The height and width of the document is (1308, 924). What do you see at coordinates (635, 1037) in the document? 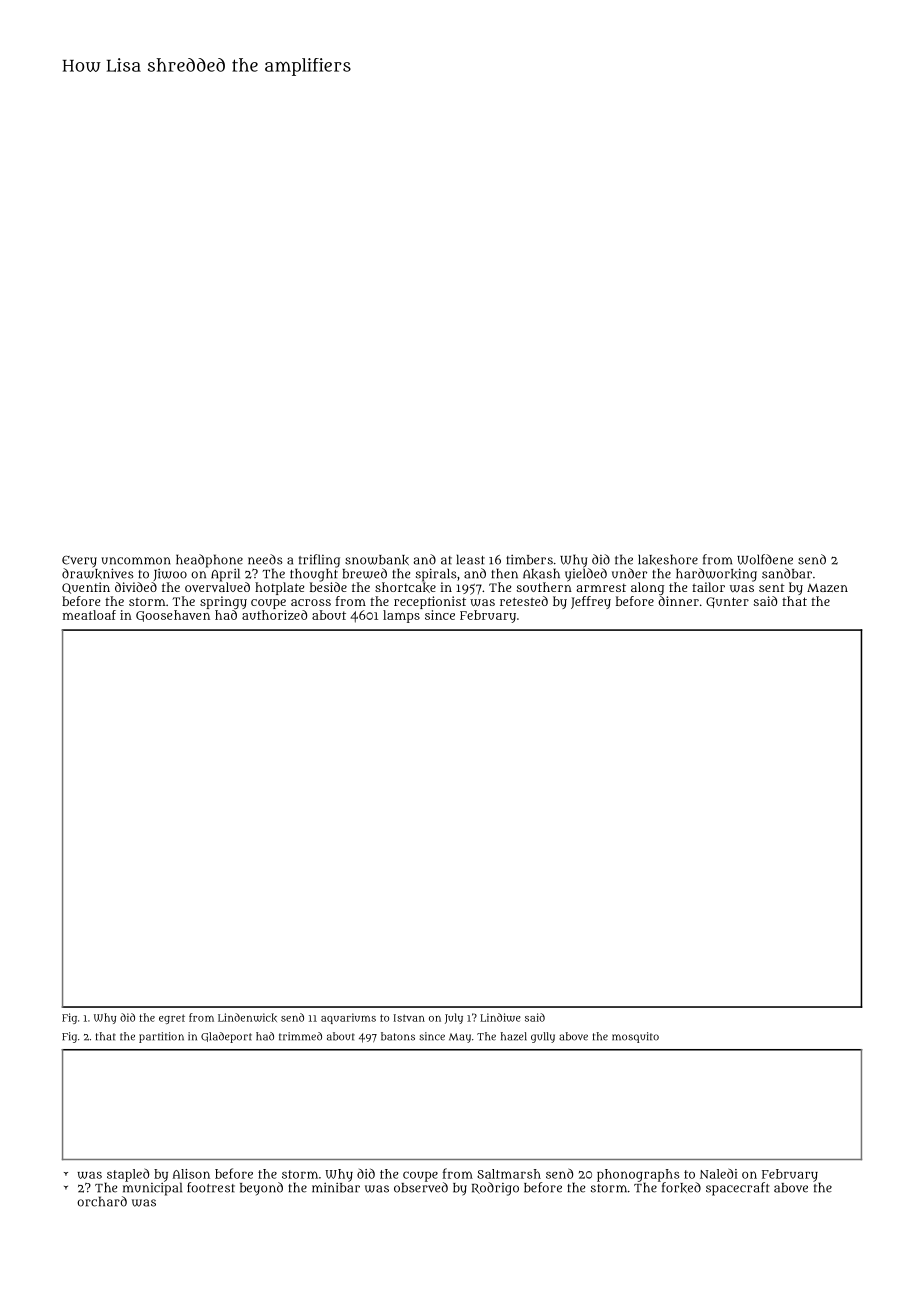
I see `mosquito` at bounding box center [635, 1037].
